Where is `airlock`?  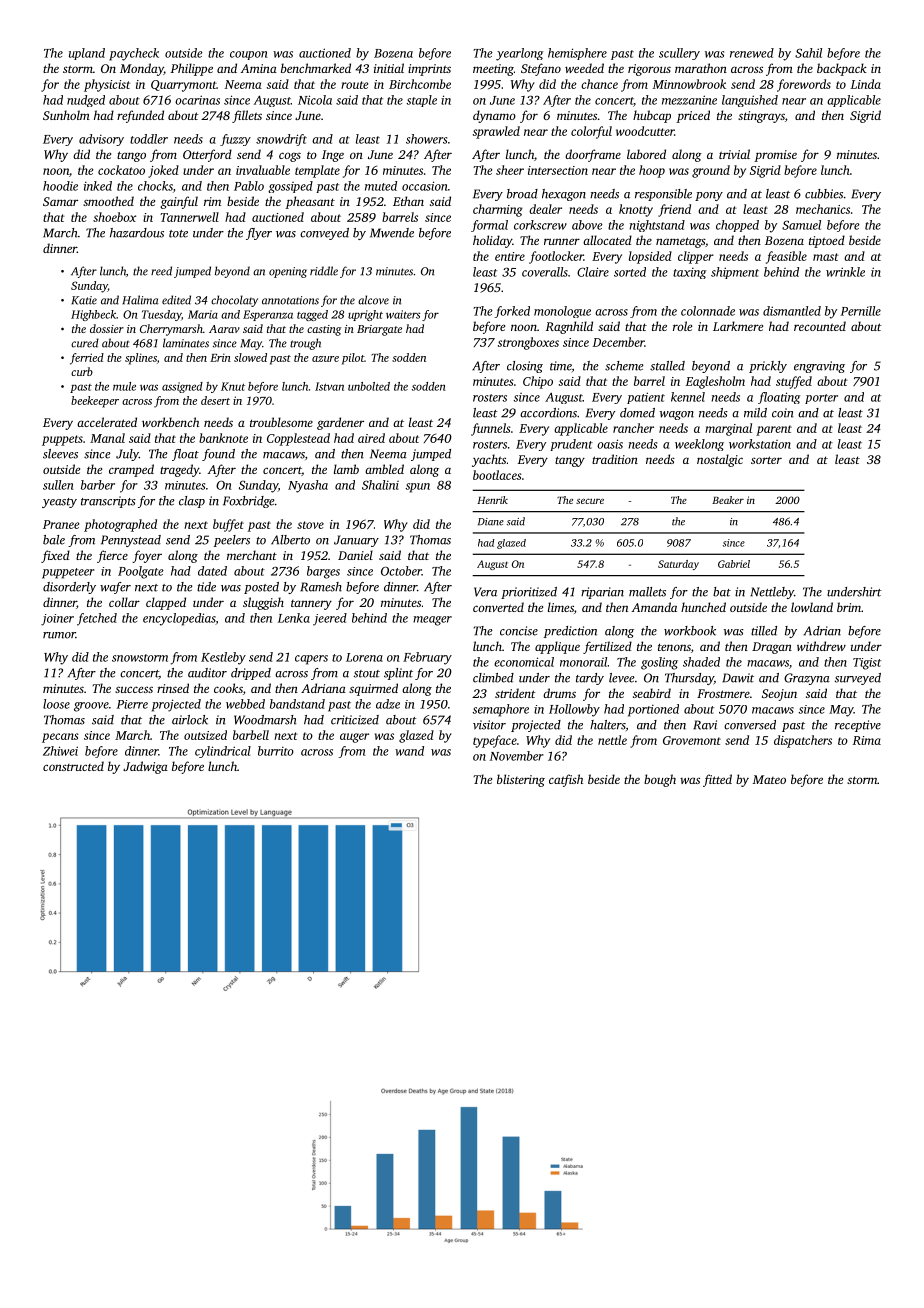
airlock is located at coordinates (190, 720).
